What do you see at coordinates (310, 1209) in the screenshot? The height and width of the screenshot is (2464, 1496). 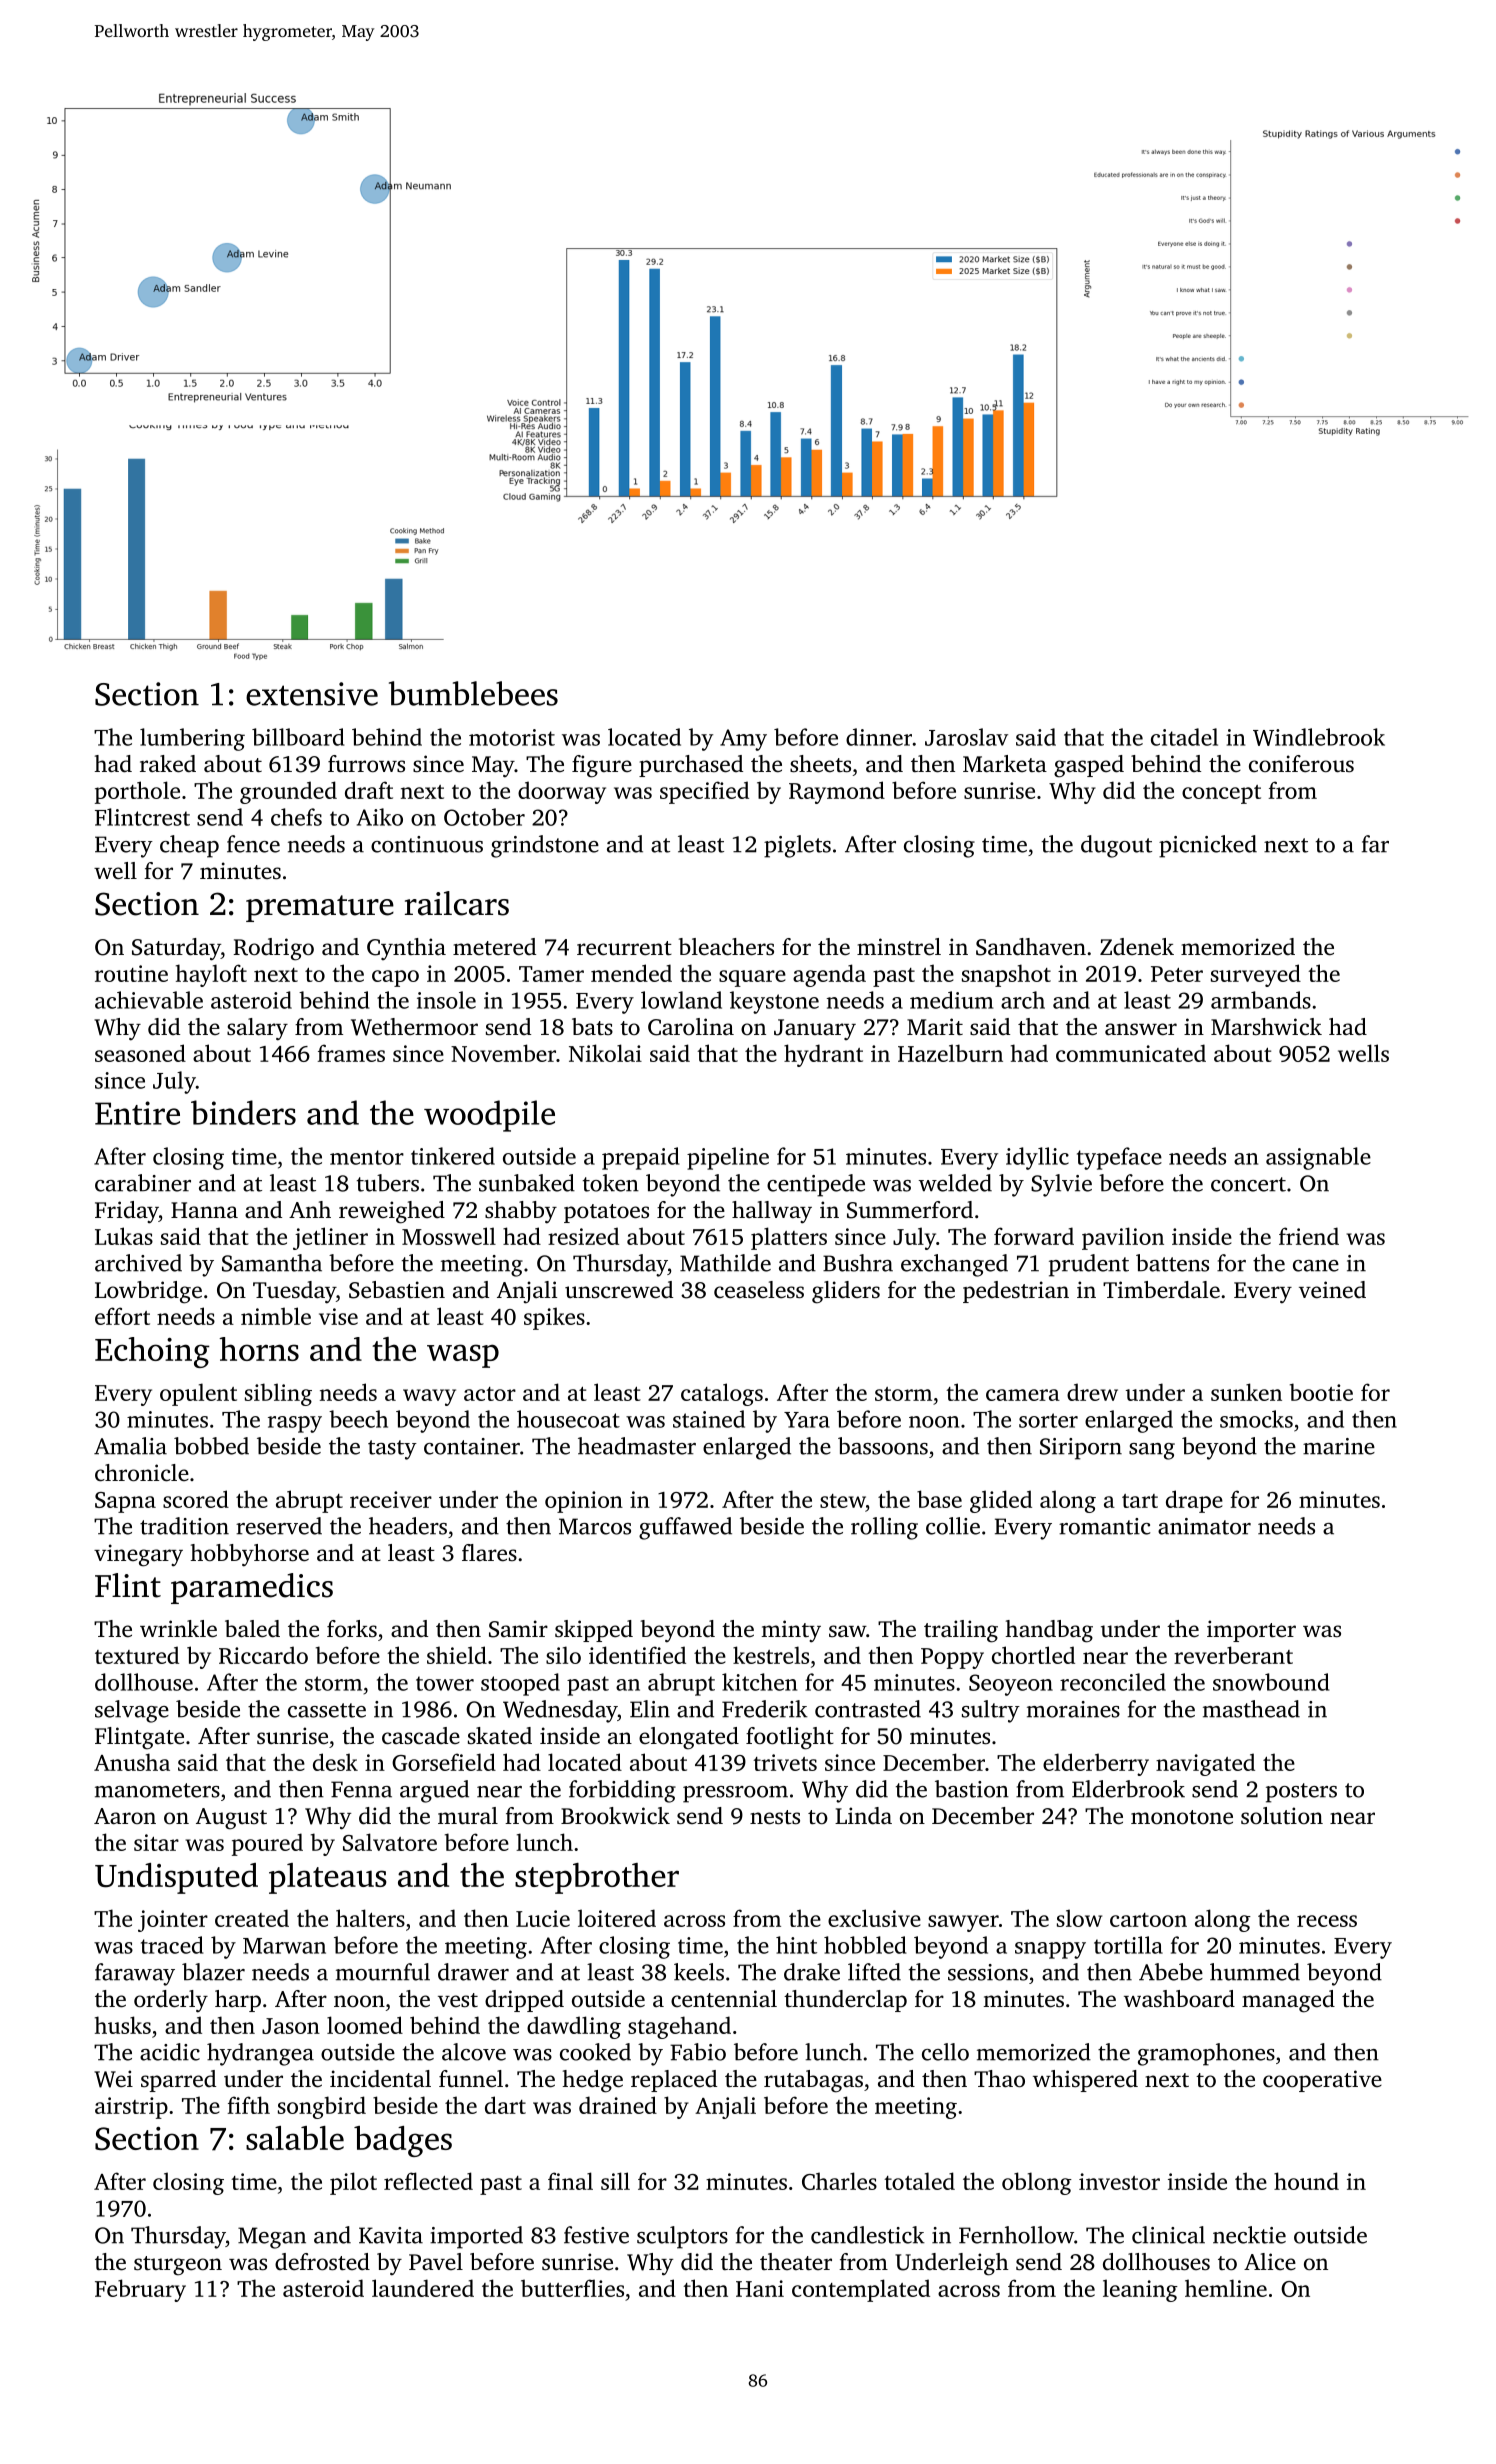 I see `Anh` at bounding box center [310, 1209].
